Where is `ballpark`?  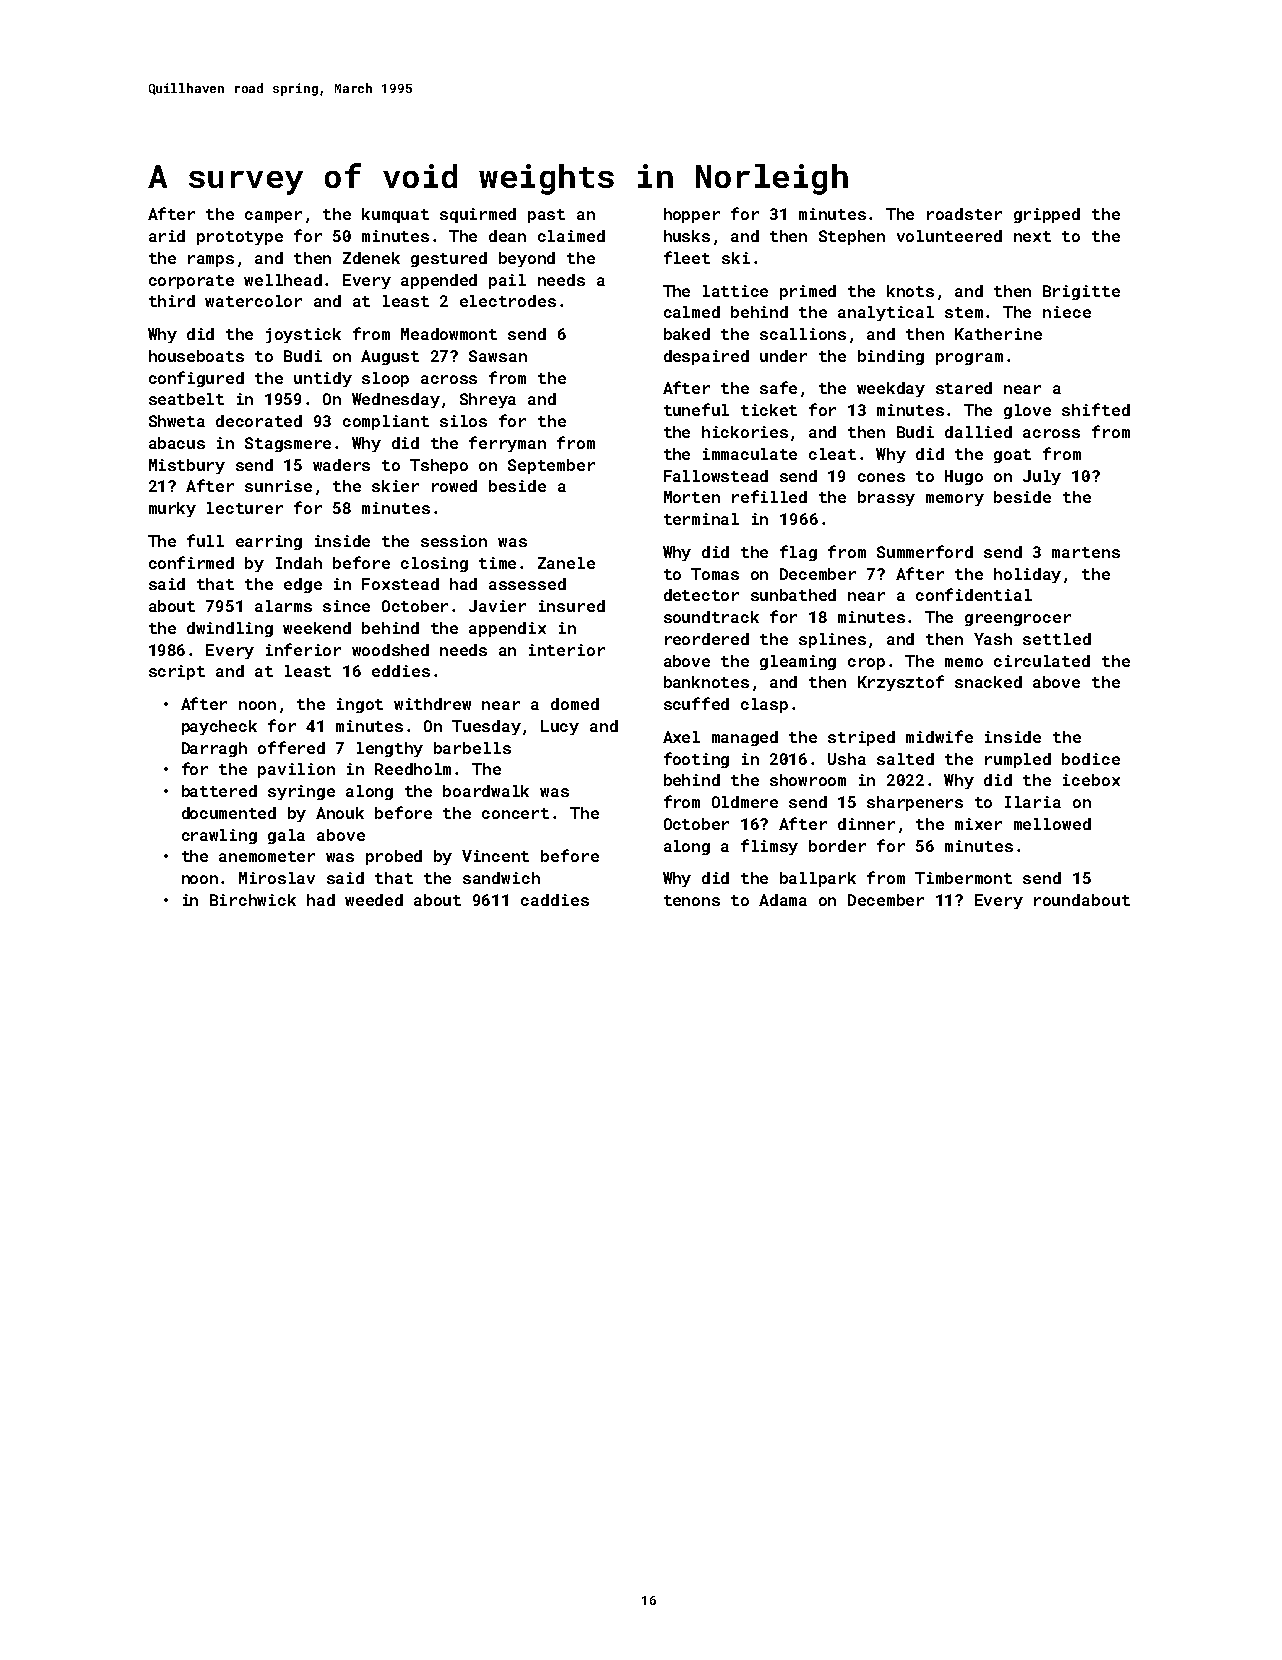 ballpark is located at coordinates (818, 879).
